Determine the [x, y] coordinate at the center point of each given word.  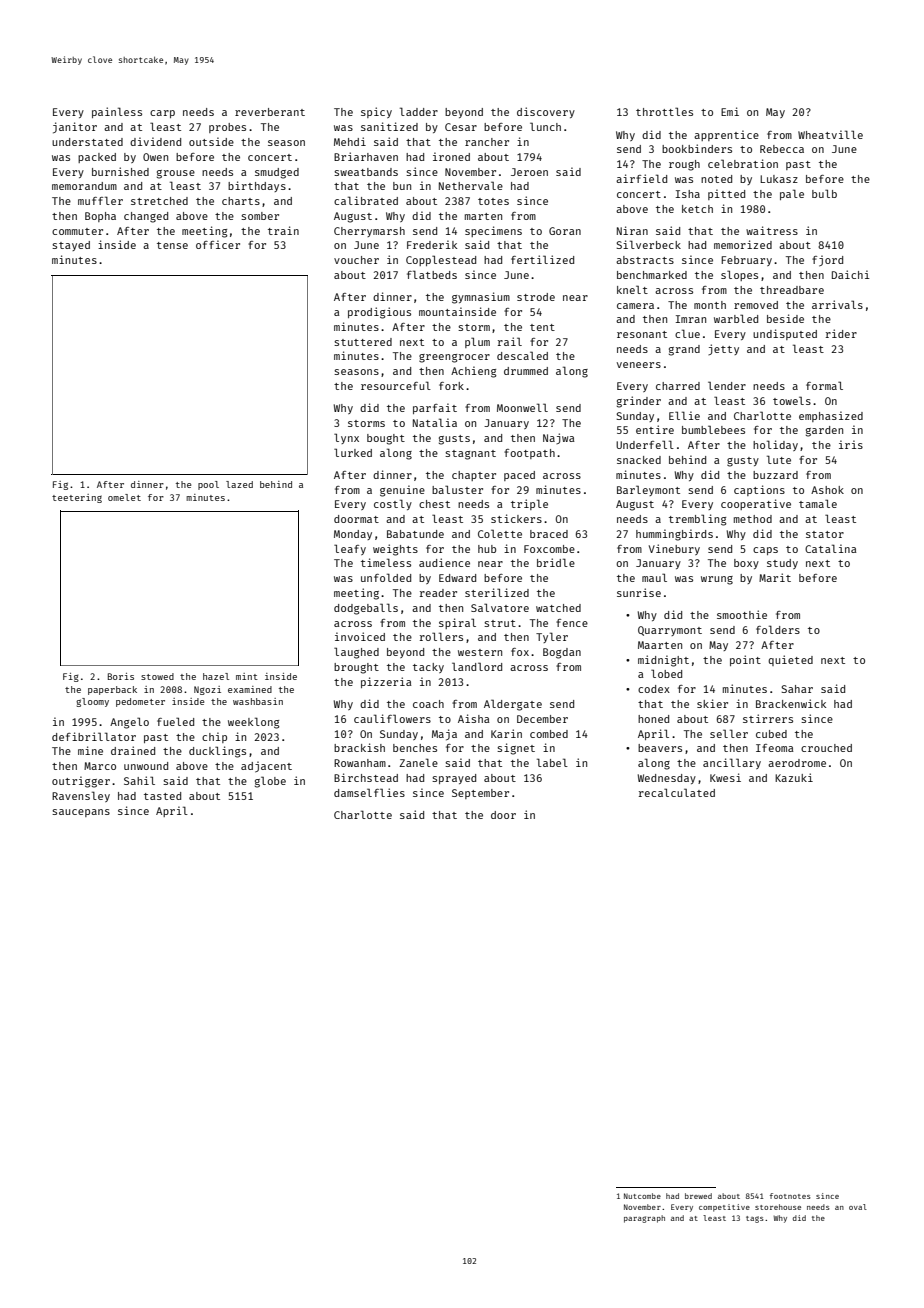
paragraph [644, 1219]
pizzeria [386, 682]
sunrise [639, 592]
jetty [723, 349]
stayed [71, 246]
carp [162, 114]
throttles [664, 111]
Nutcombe [642, 1196]
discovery [546, 112]
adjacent [266, 767]
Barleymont [648, 490]
